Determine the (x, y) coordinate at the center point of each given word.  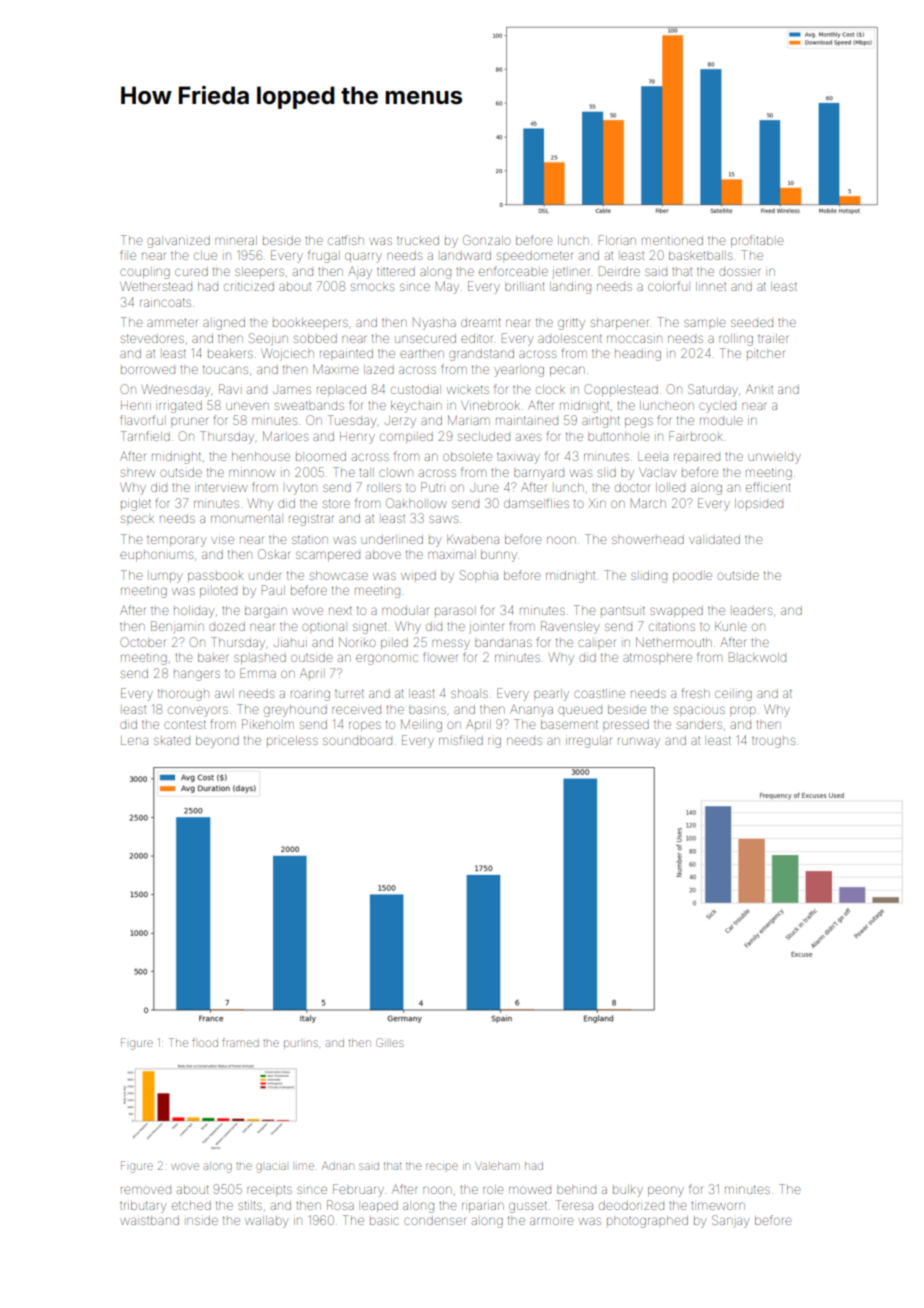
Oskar (274, 554)
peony (666, 1191)
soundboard (357, 741)
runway (639, 742)
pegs (639, 422)
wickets (468, 389)
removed (146, 1190)
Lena (134, 740)
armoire (551, 1221)
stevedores (152, 338)
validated (714, 539)
